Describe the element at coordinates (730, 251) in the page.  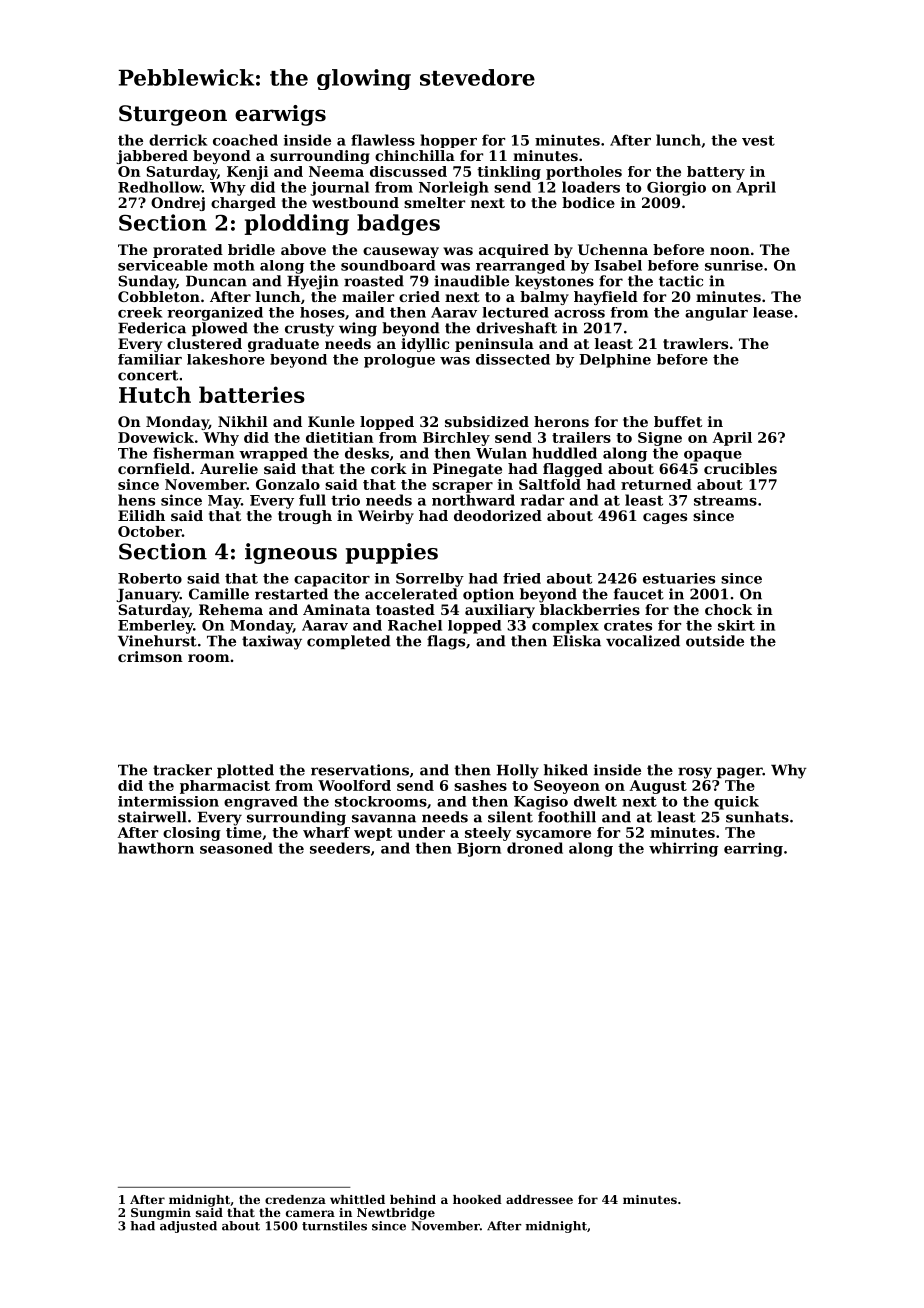
I see `noon` at that location.
